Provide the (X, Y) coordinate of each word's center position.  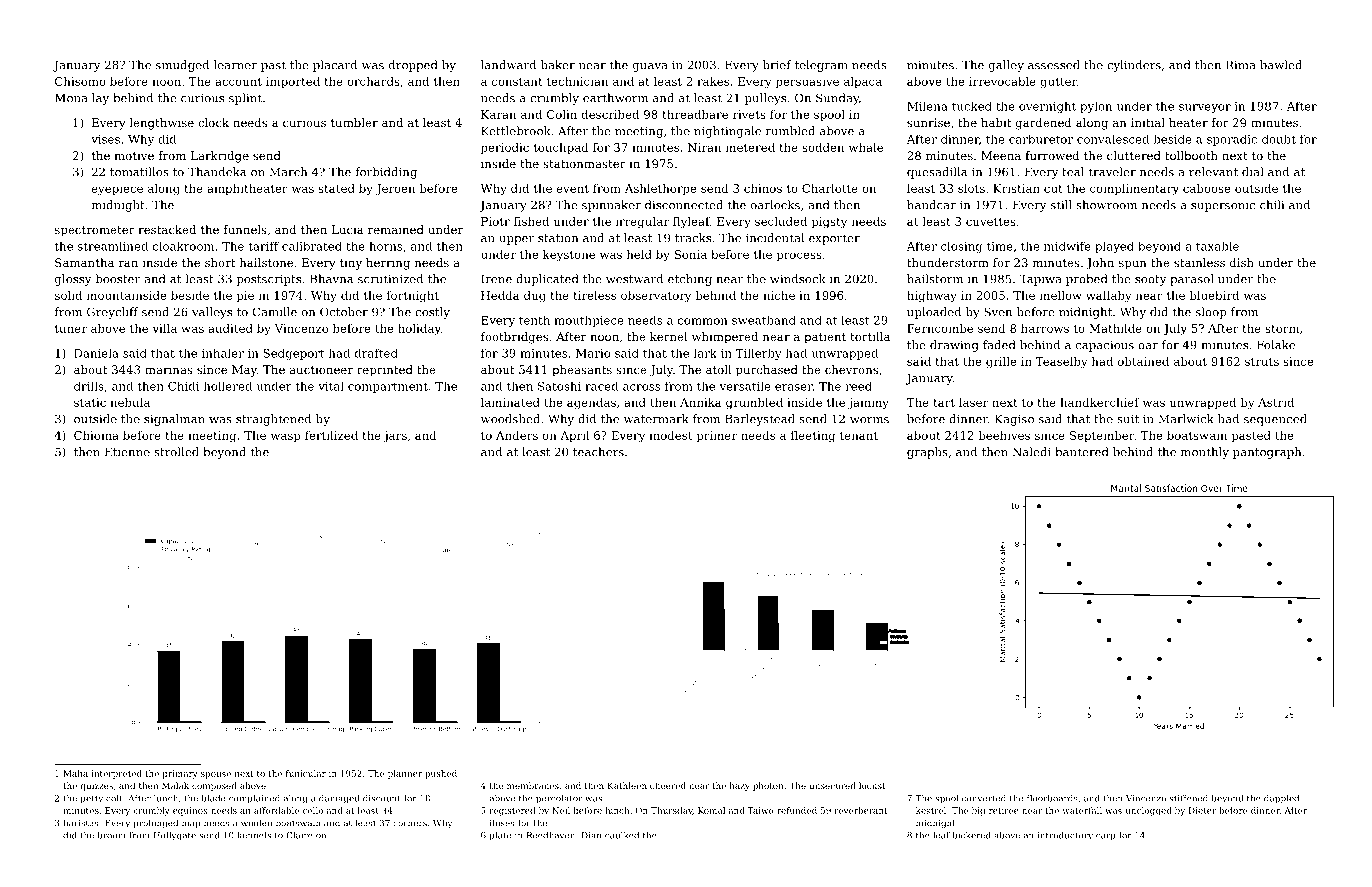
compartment (388, 387)
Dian (592, 835)
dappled (1281, 799)
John (1100, 264)
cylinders (1134, 66)
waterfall (1082, 810)
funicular (306, 773)
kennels (254, 835)
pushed (441, 774)
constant (517, 82)
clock (213, 122)
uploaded (934, 313)
